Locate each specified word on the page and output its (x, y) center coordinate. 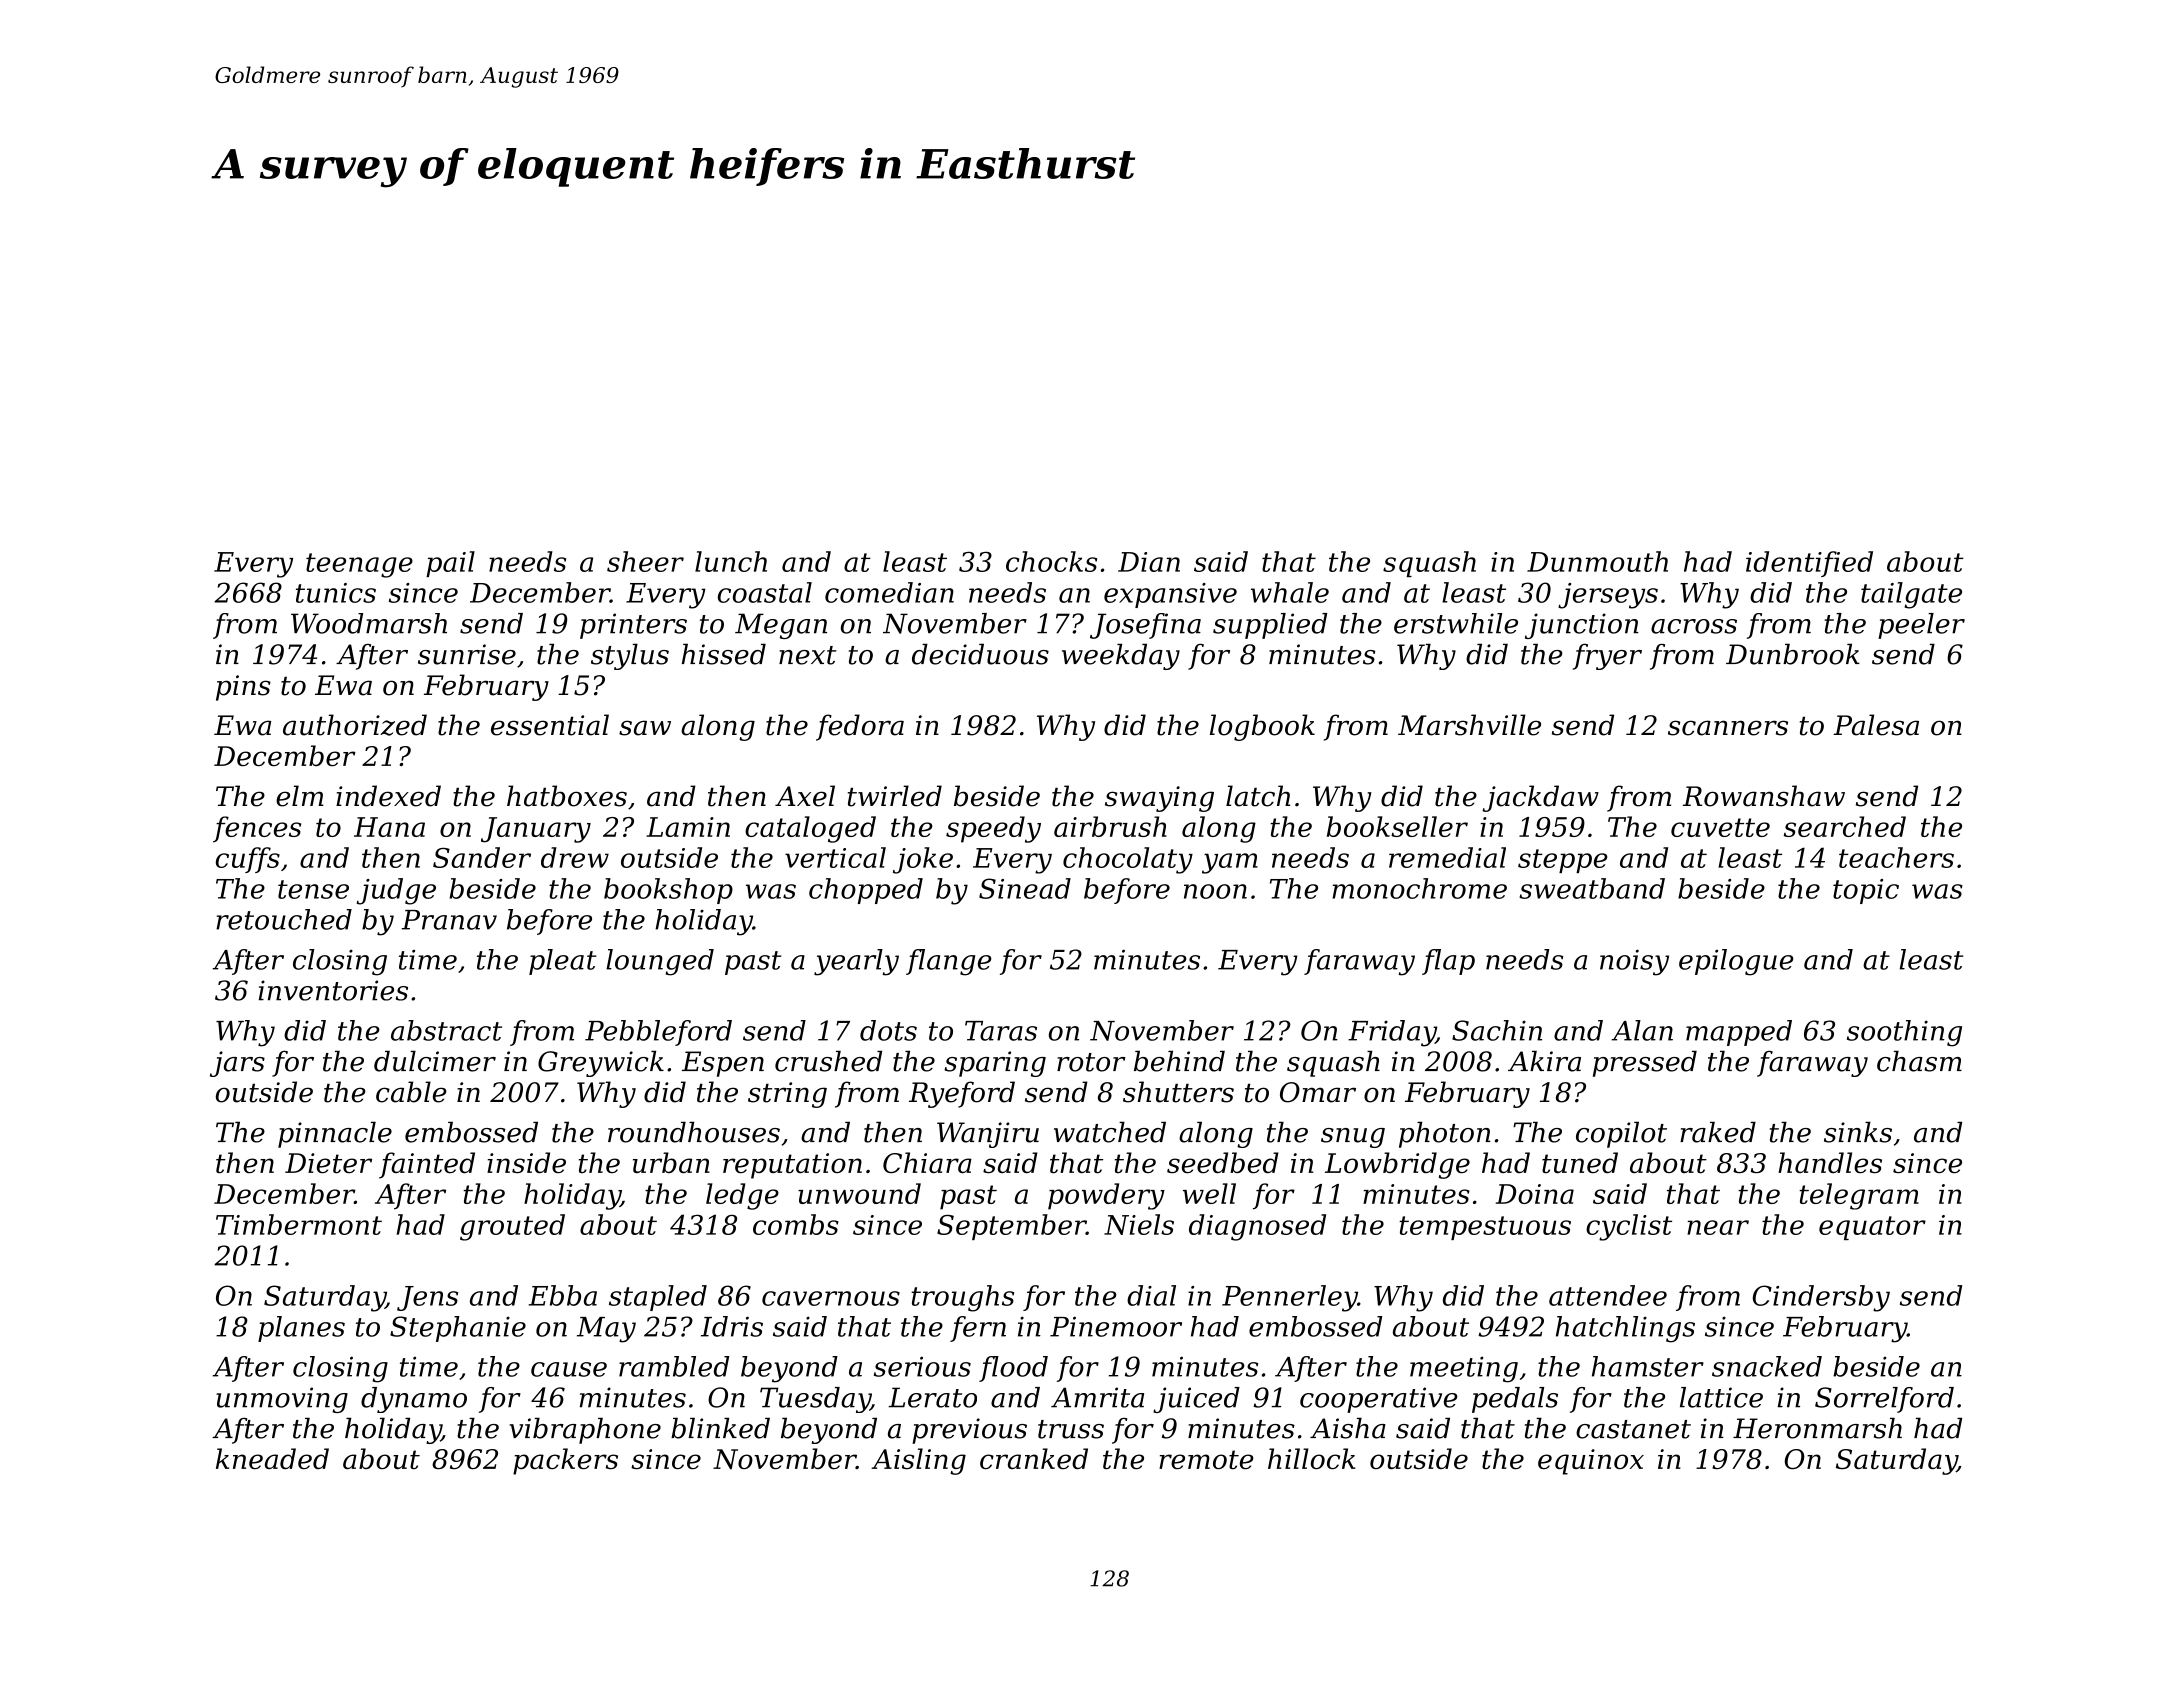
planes (301, 1329)
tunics (336, 593)
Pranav (449, 920)
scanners (1728, 728)
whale (1290, 592)
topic (1866, 891)
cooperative (1379, 1400)
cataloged (810, 829)
